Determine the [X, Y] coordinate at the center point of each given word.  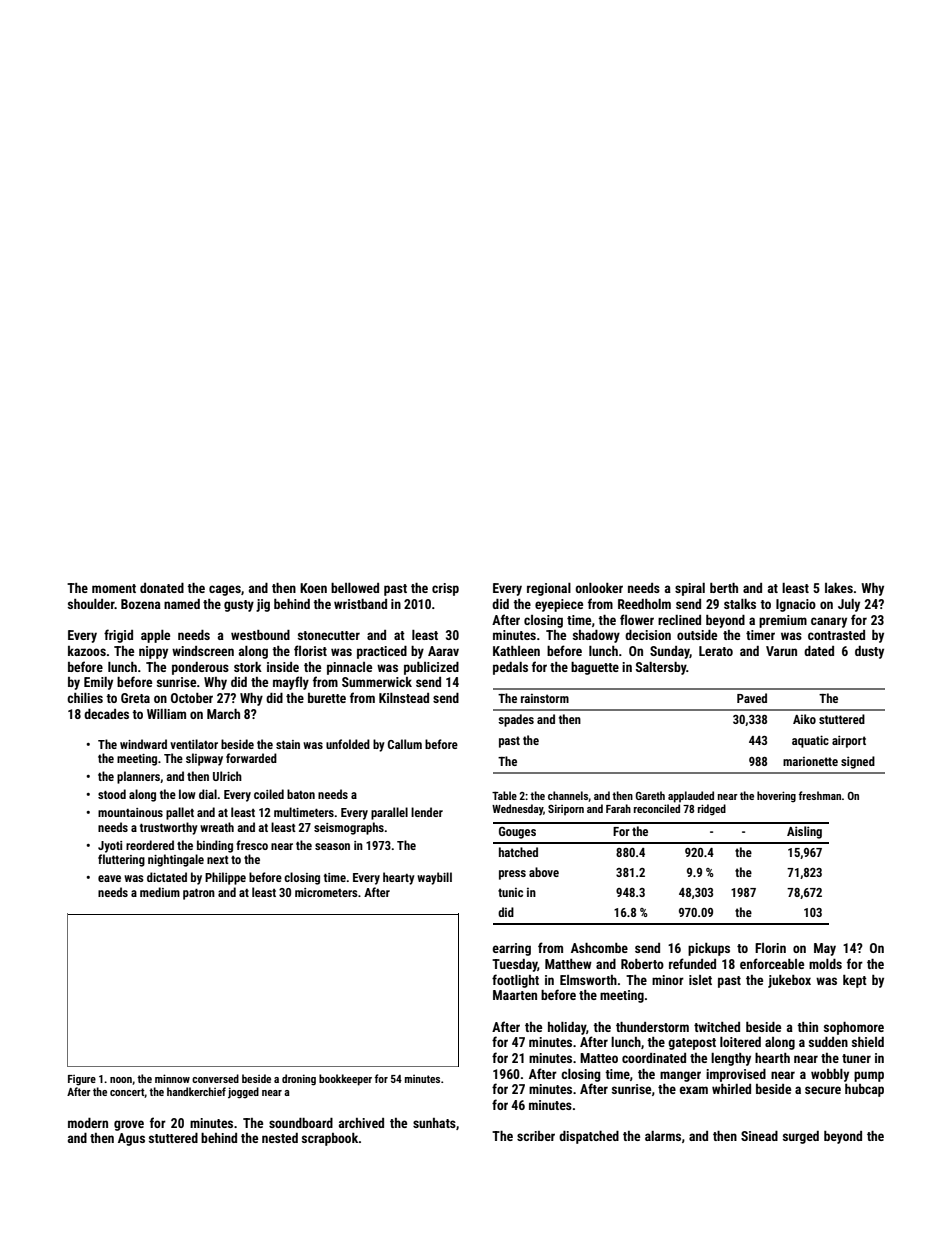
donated [162, 588]
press [512, 875]
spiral [690, 589]
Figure [82, 1080]
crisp [445, 589]
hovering [776, 797]
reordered [150, 845]
